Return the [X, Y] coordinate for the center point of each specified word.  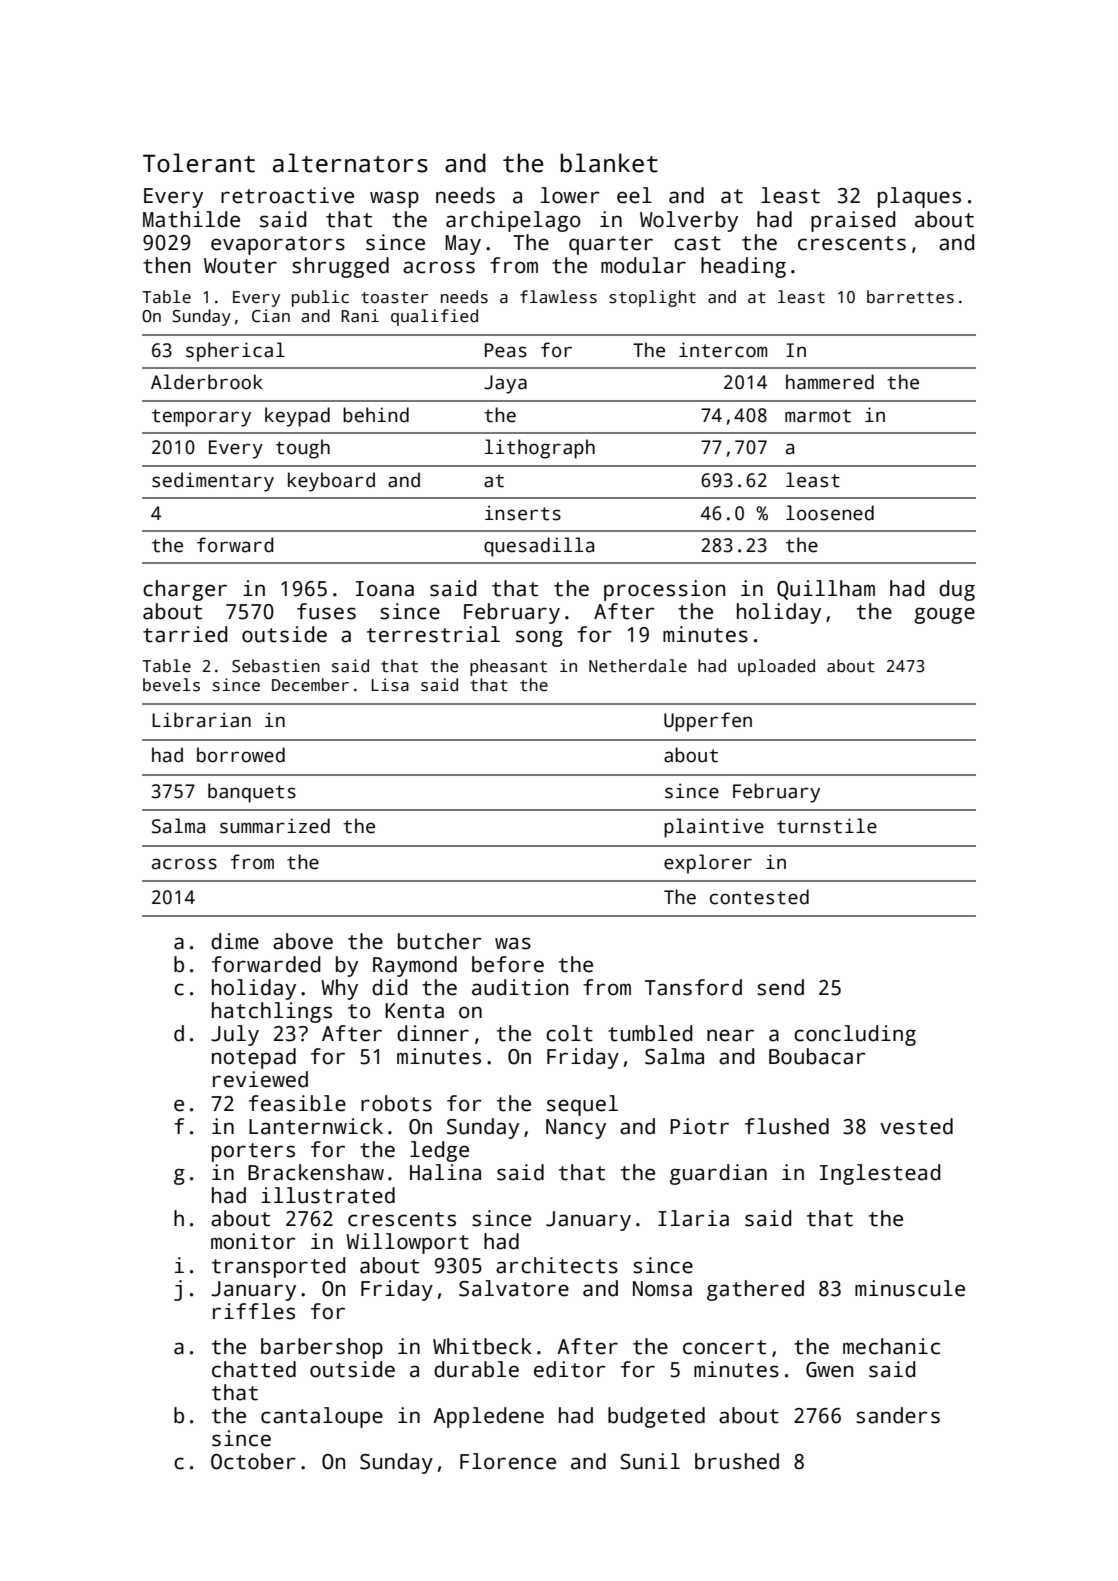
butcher [440, 941]
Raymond [415, 966]
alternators [350, 163]
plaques [919, 197]
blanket [609, 163]
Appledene [488, 1417]
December [310, 685]
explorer [708, 864]
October [253, 1461]
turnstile [827, 826]
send [780, 987]
